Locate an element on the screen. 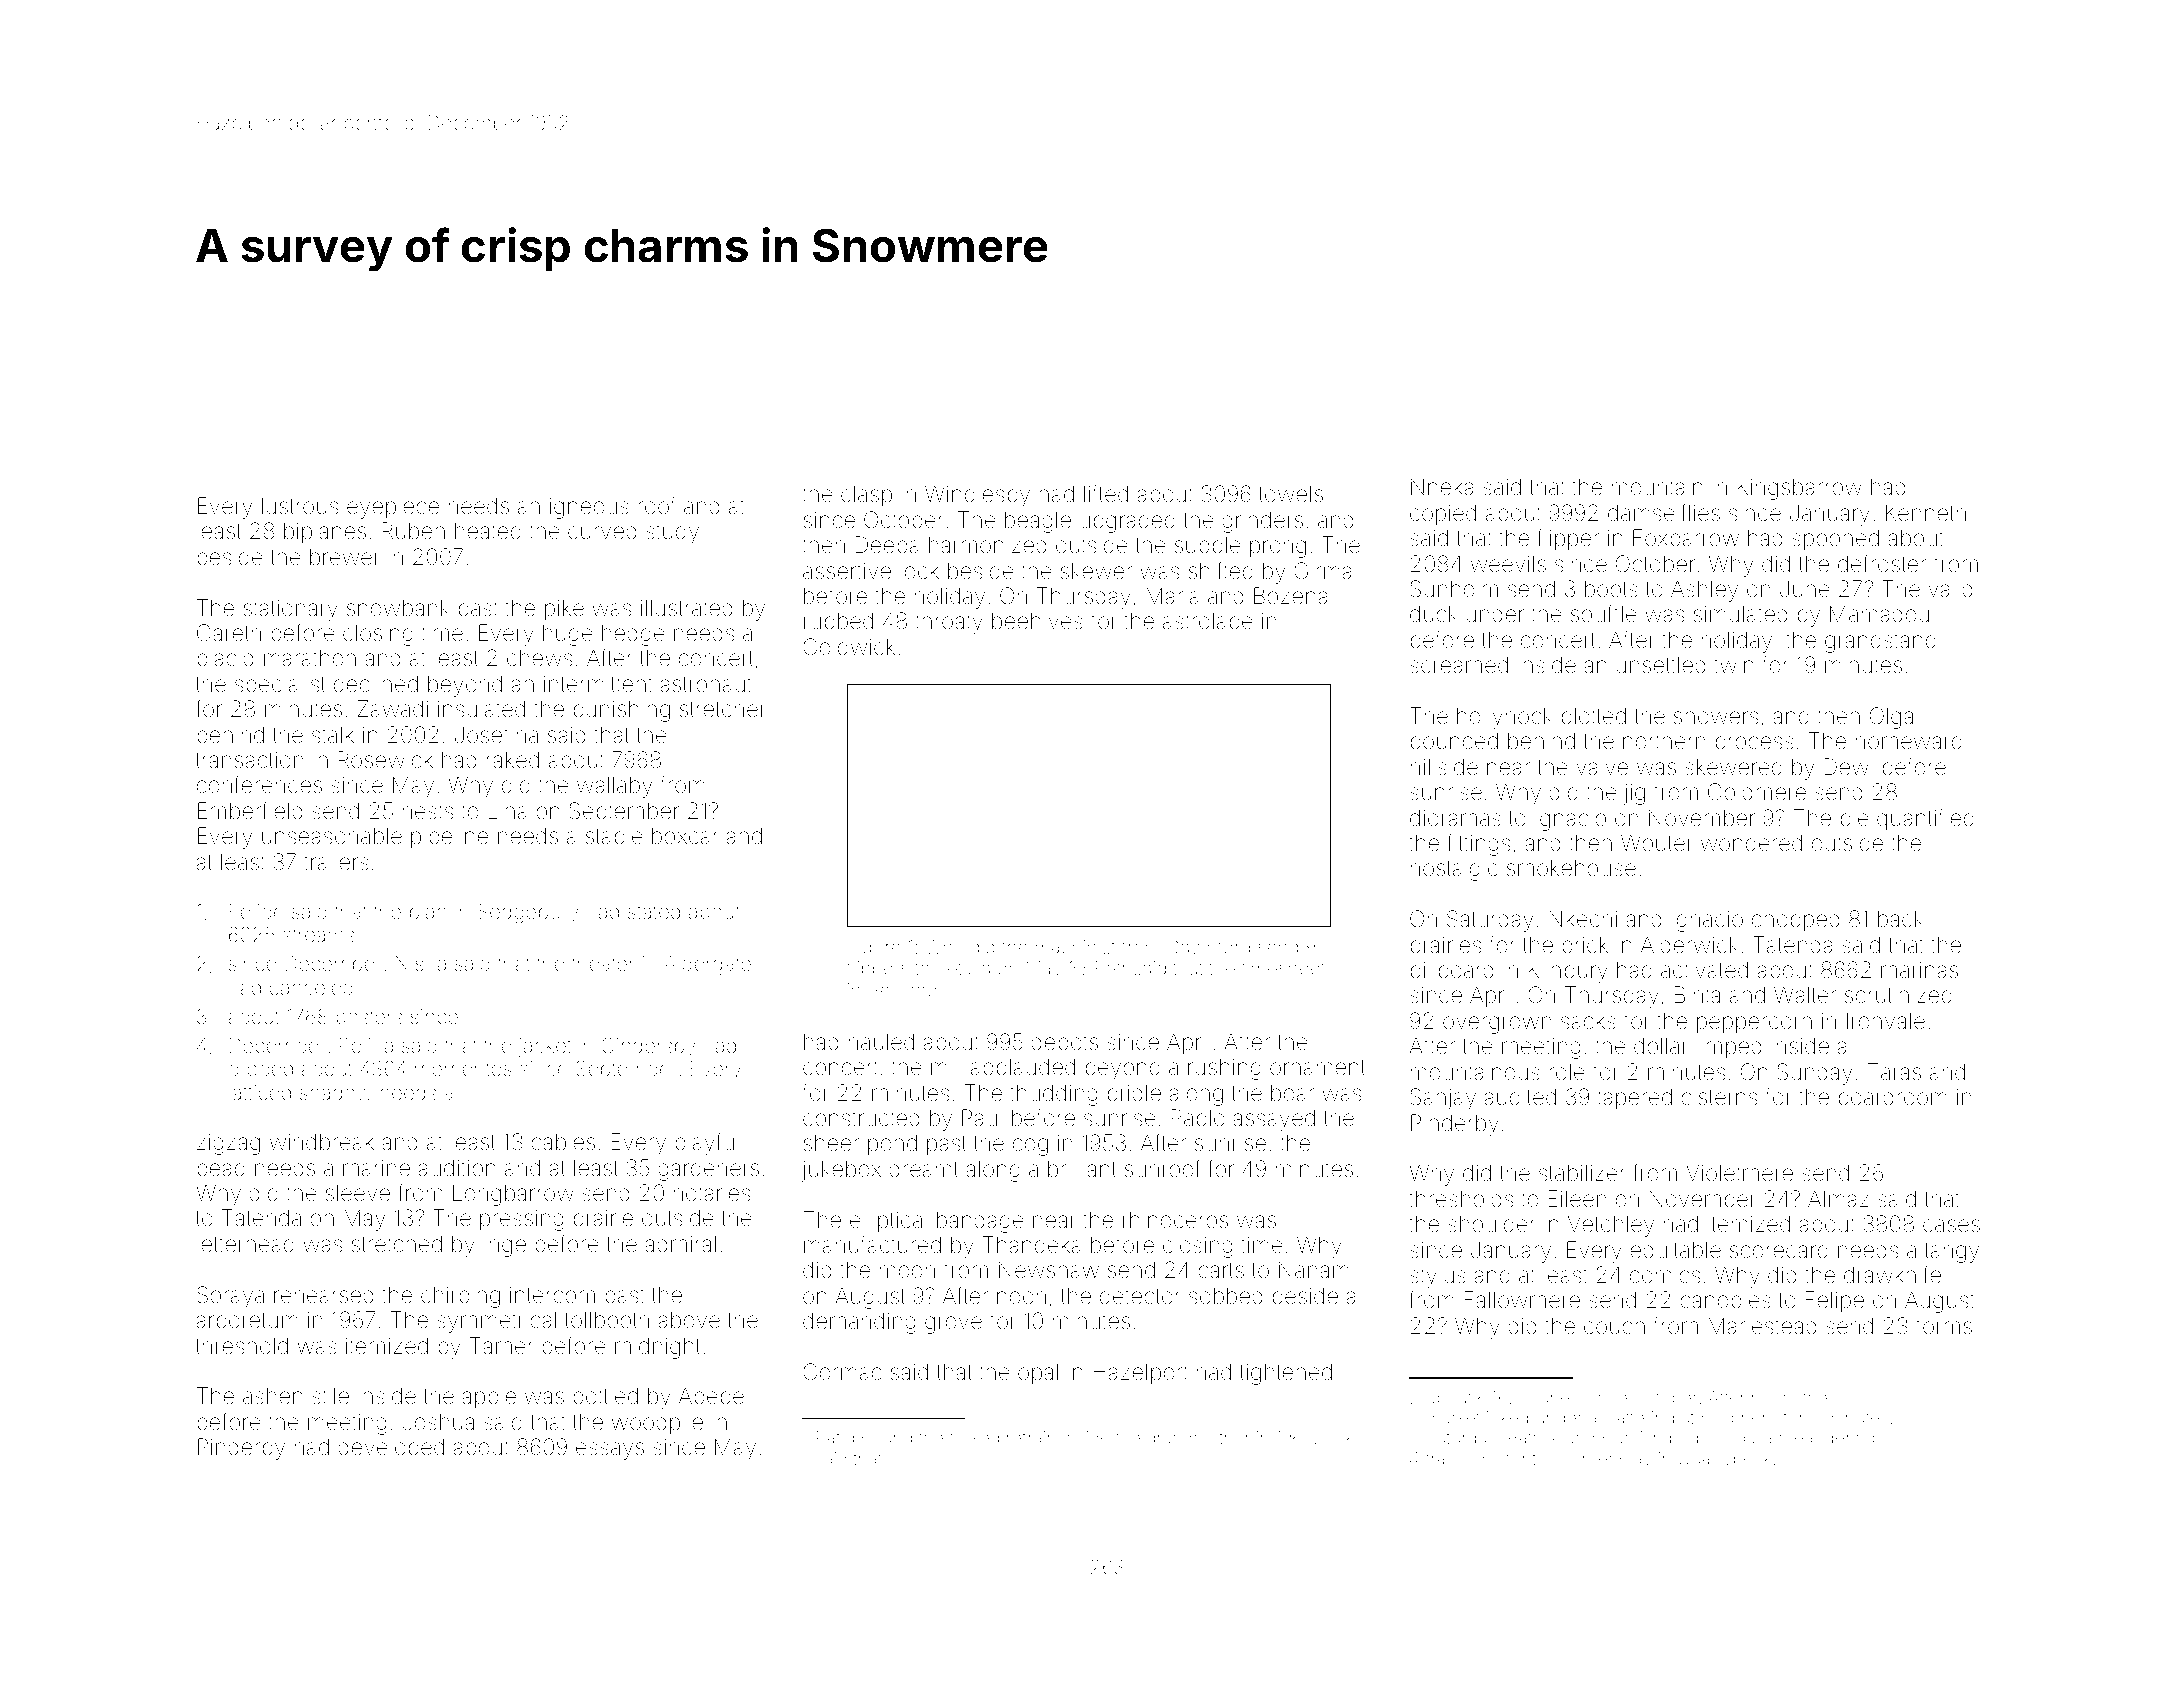 This screenshot has height=1683, width=2178. Joshua is located at coordinates (438, 1422).
